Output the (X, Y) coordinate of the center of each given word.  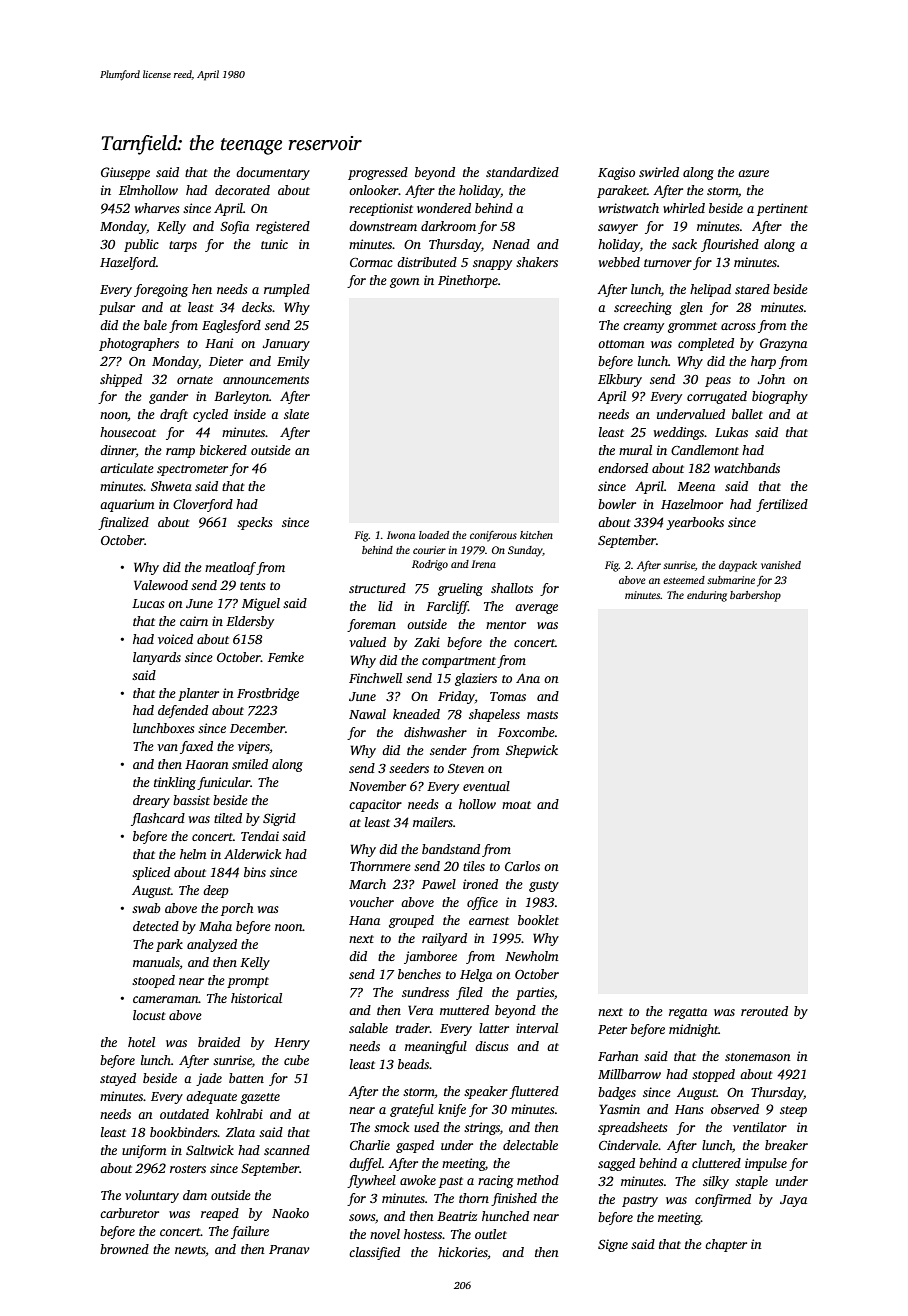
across (738, 326)
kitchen (536, 535)
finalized (123, 523)
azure (753, 173)
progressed (378, 173)
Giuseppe (125, 173)
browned (124, 1249)
